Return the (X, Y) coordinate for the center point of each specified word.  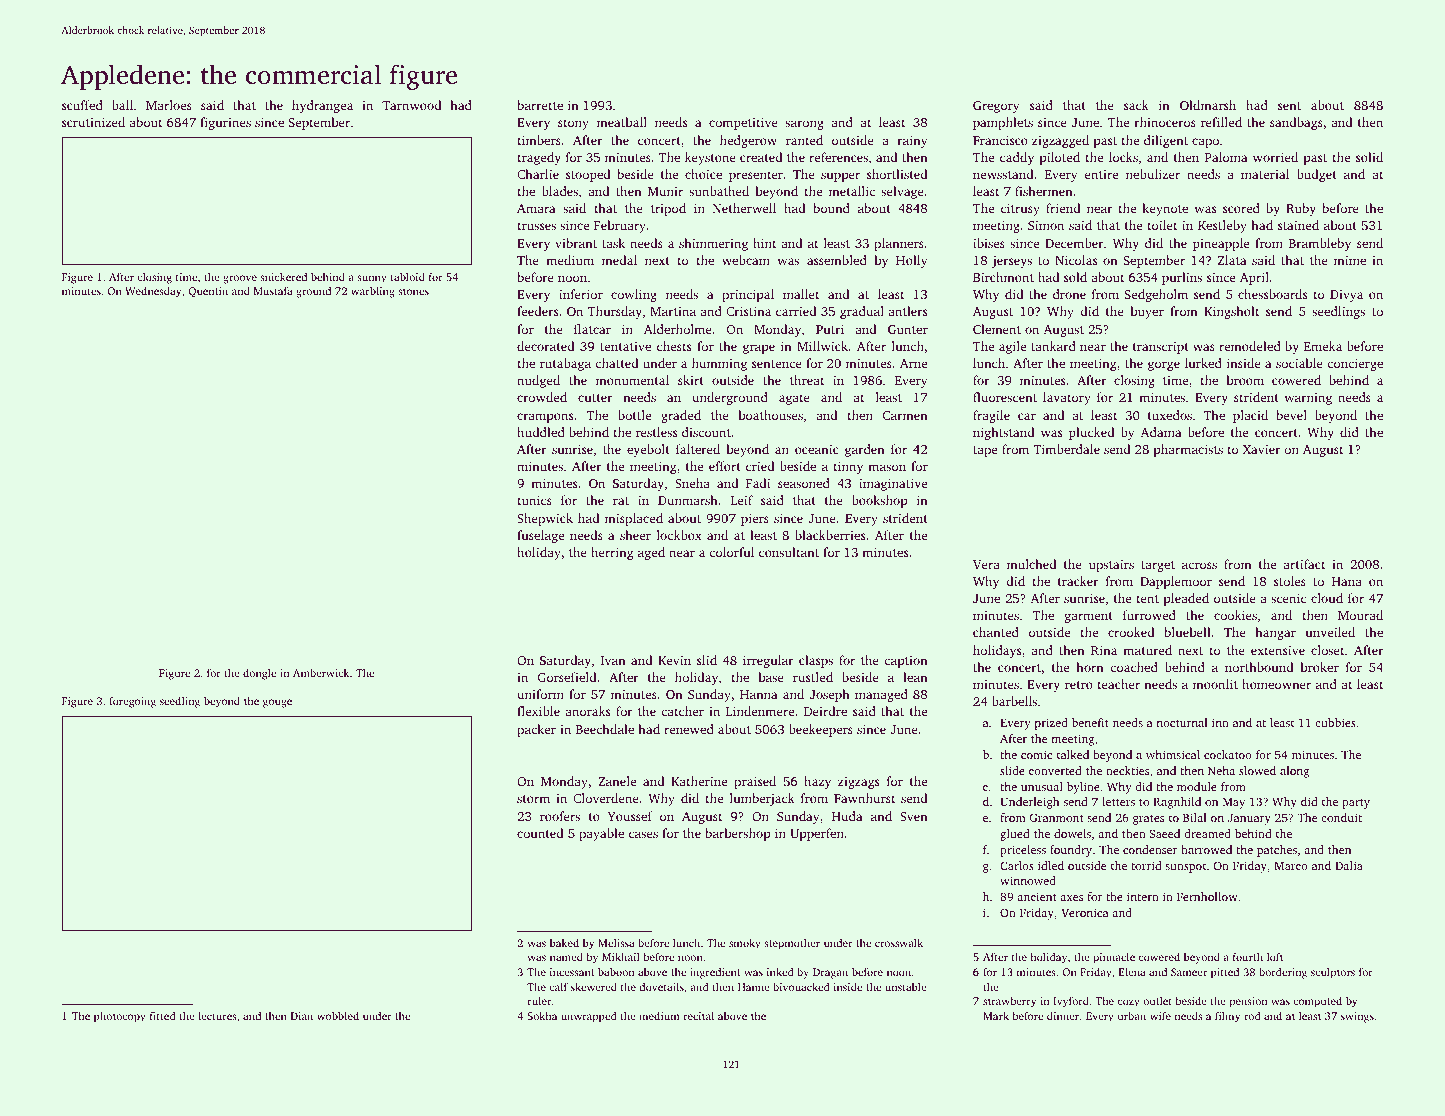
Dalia (1349, 865)
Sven (914, 816)
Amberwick (321, 673)
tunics (535, 500)
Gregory (996, 107)
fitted (163, 1016)
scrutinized (93, 122)
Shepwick (545, 519)
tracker (1078, 581)
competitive (743, 123)
